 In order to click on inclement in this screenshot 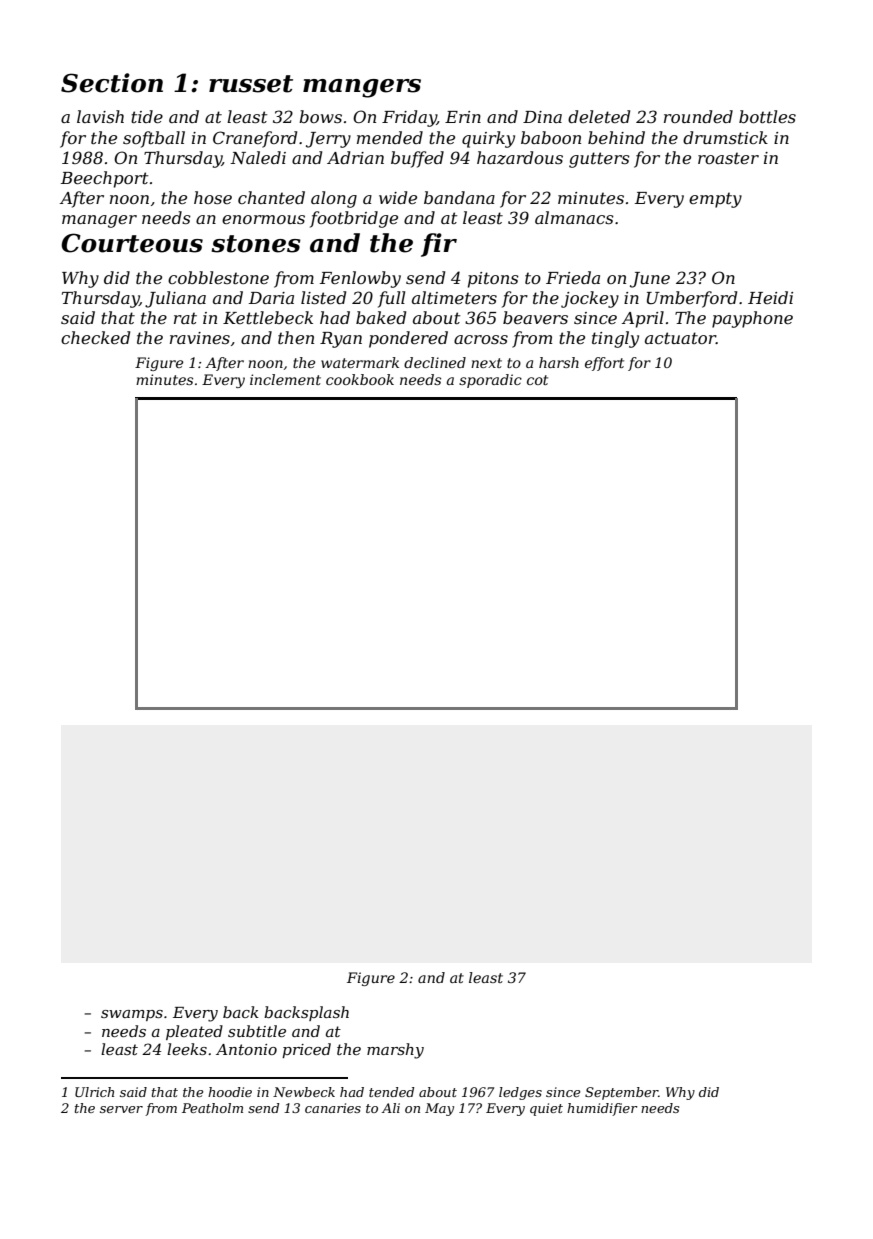, I will do `click(285, 379)`.
